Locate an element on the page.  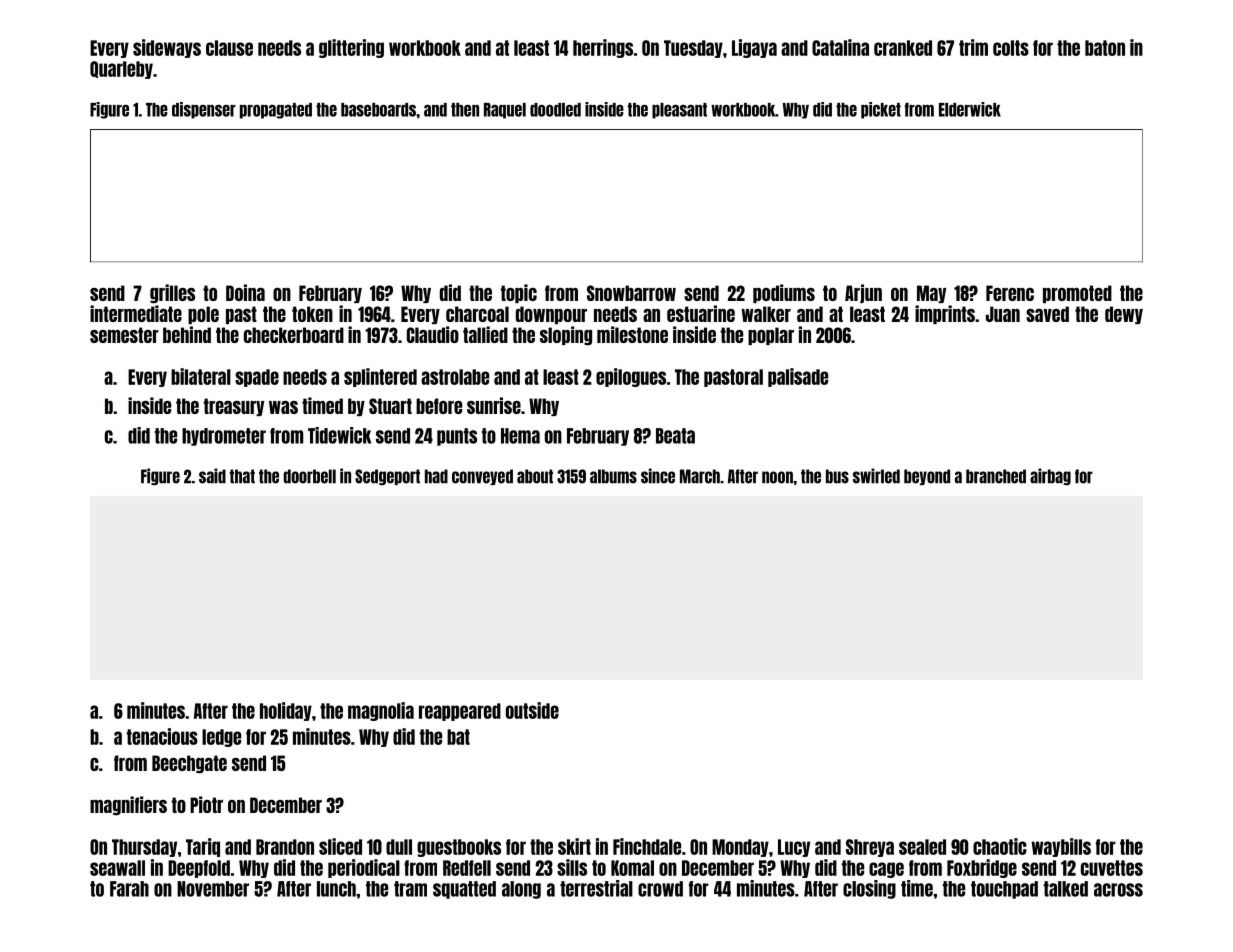
skirt is located at coordinates (574, 846).
